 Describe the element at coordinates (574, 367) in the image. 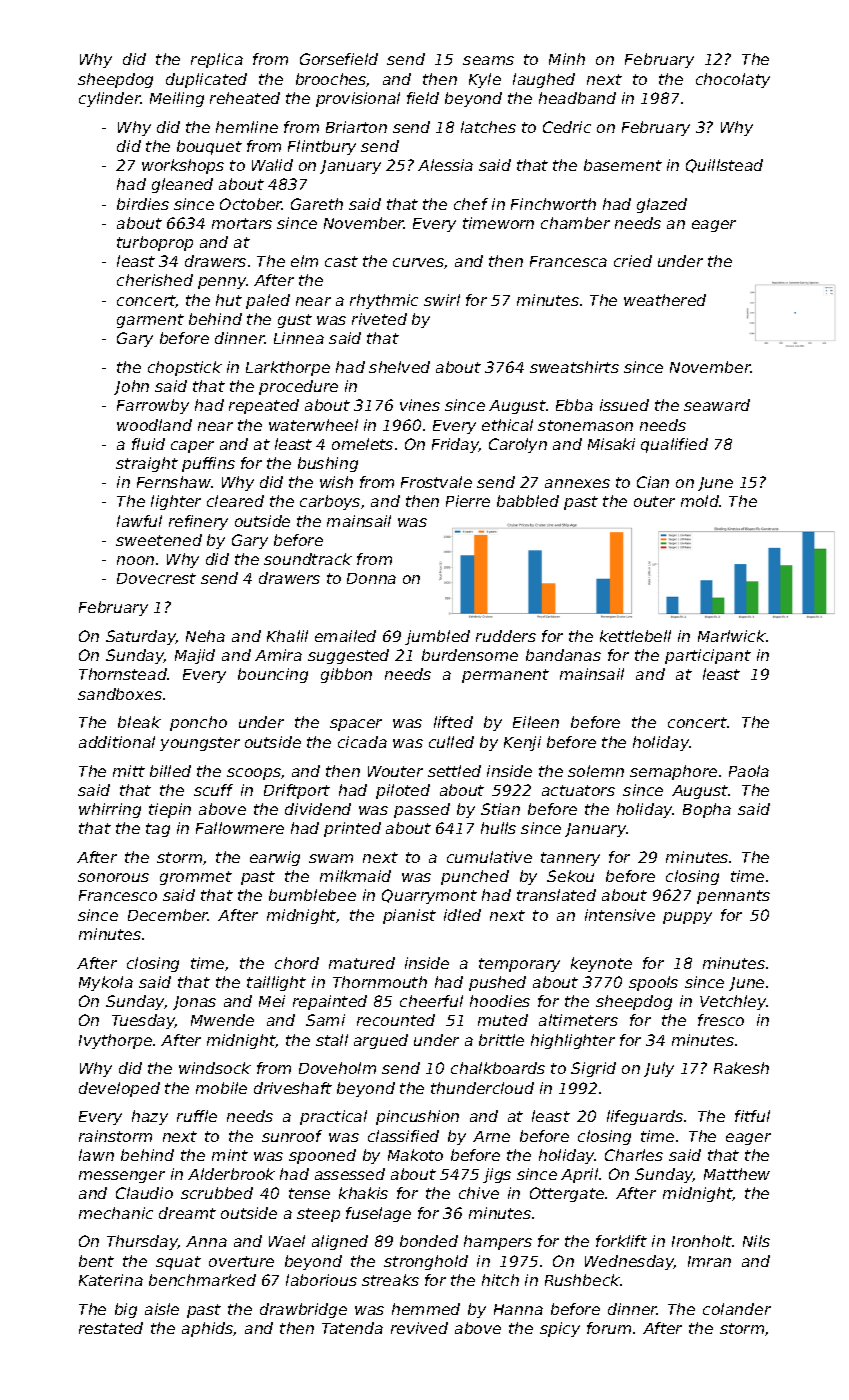

I see `sweatshirts` at that location.
